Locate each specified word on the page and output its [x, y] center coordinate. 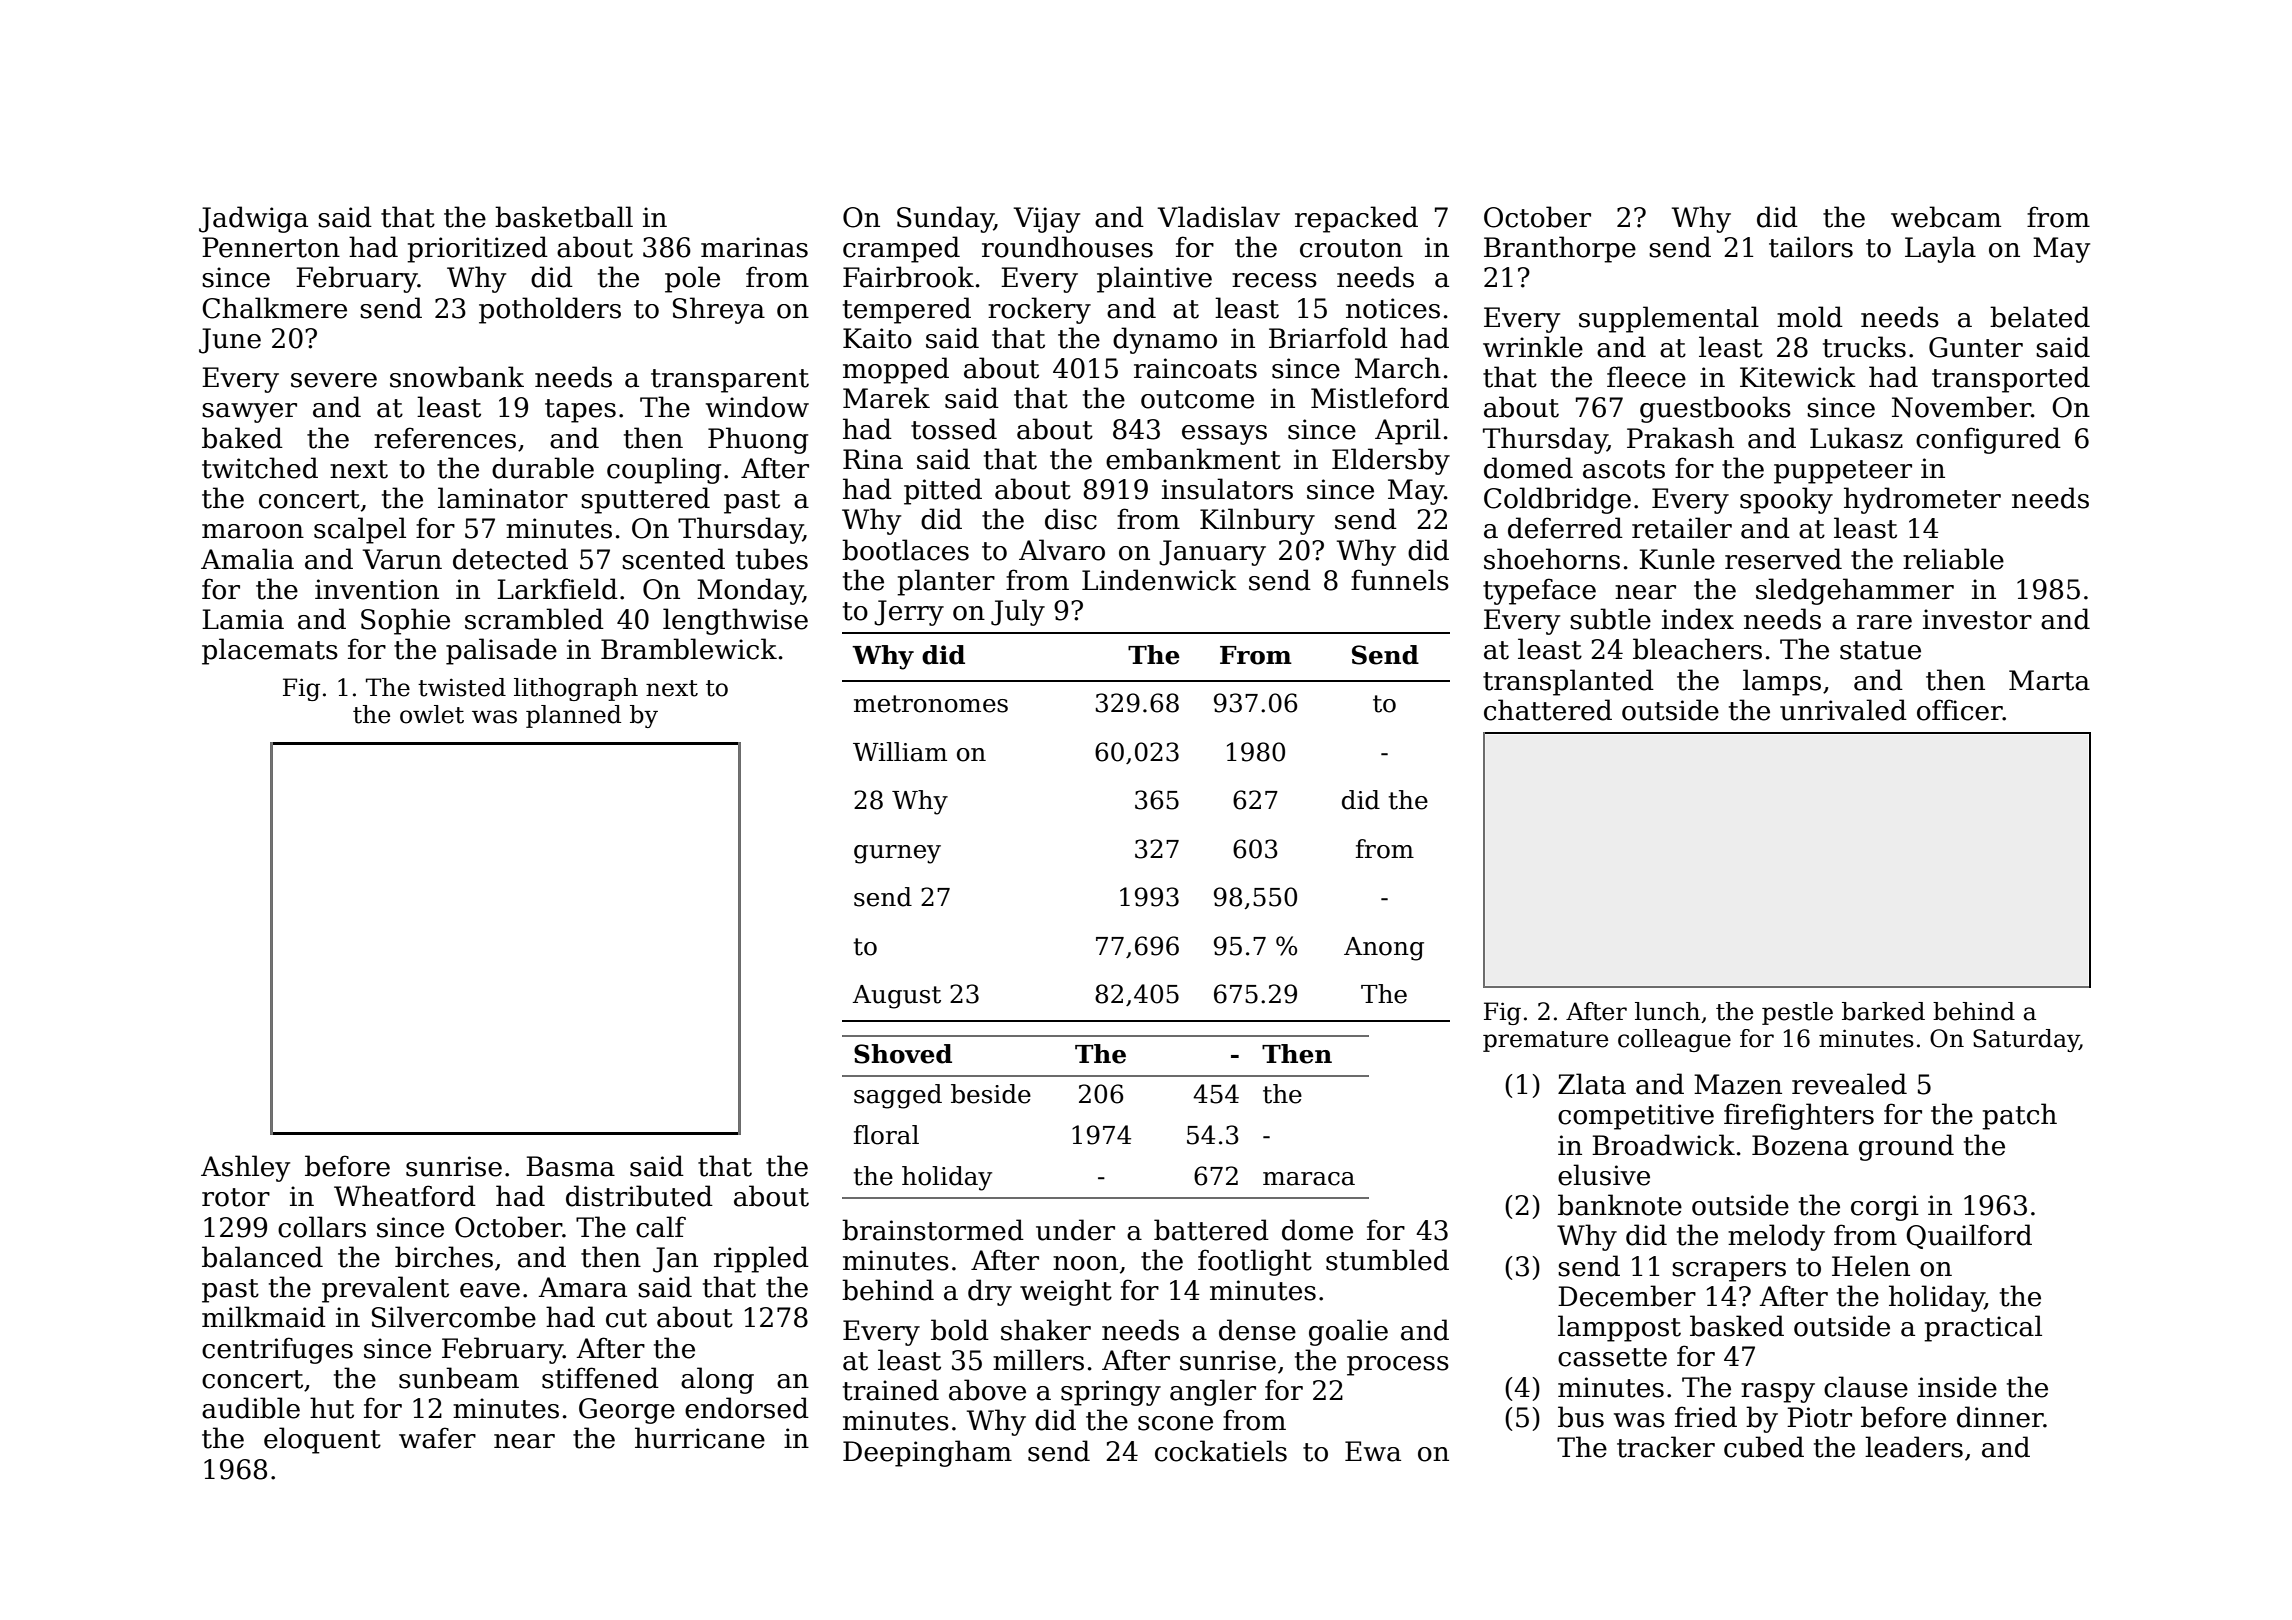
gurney [897, 854]
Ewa [1373, 1451]
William [900, 752]
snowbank [457, 377]
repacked [1356, 219]
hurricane [700, 1438]
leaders [1914, 1447]
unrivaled [1843, 710]
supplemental [1669, 319]
